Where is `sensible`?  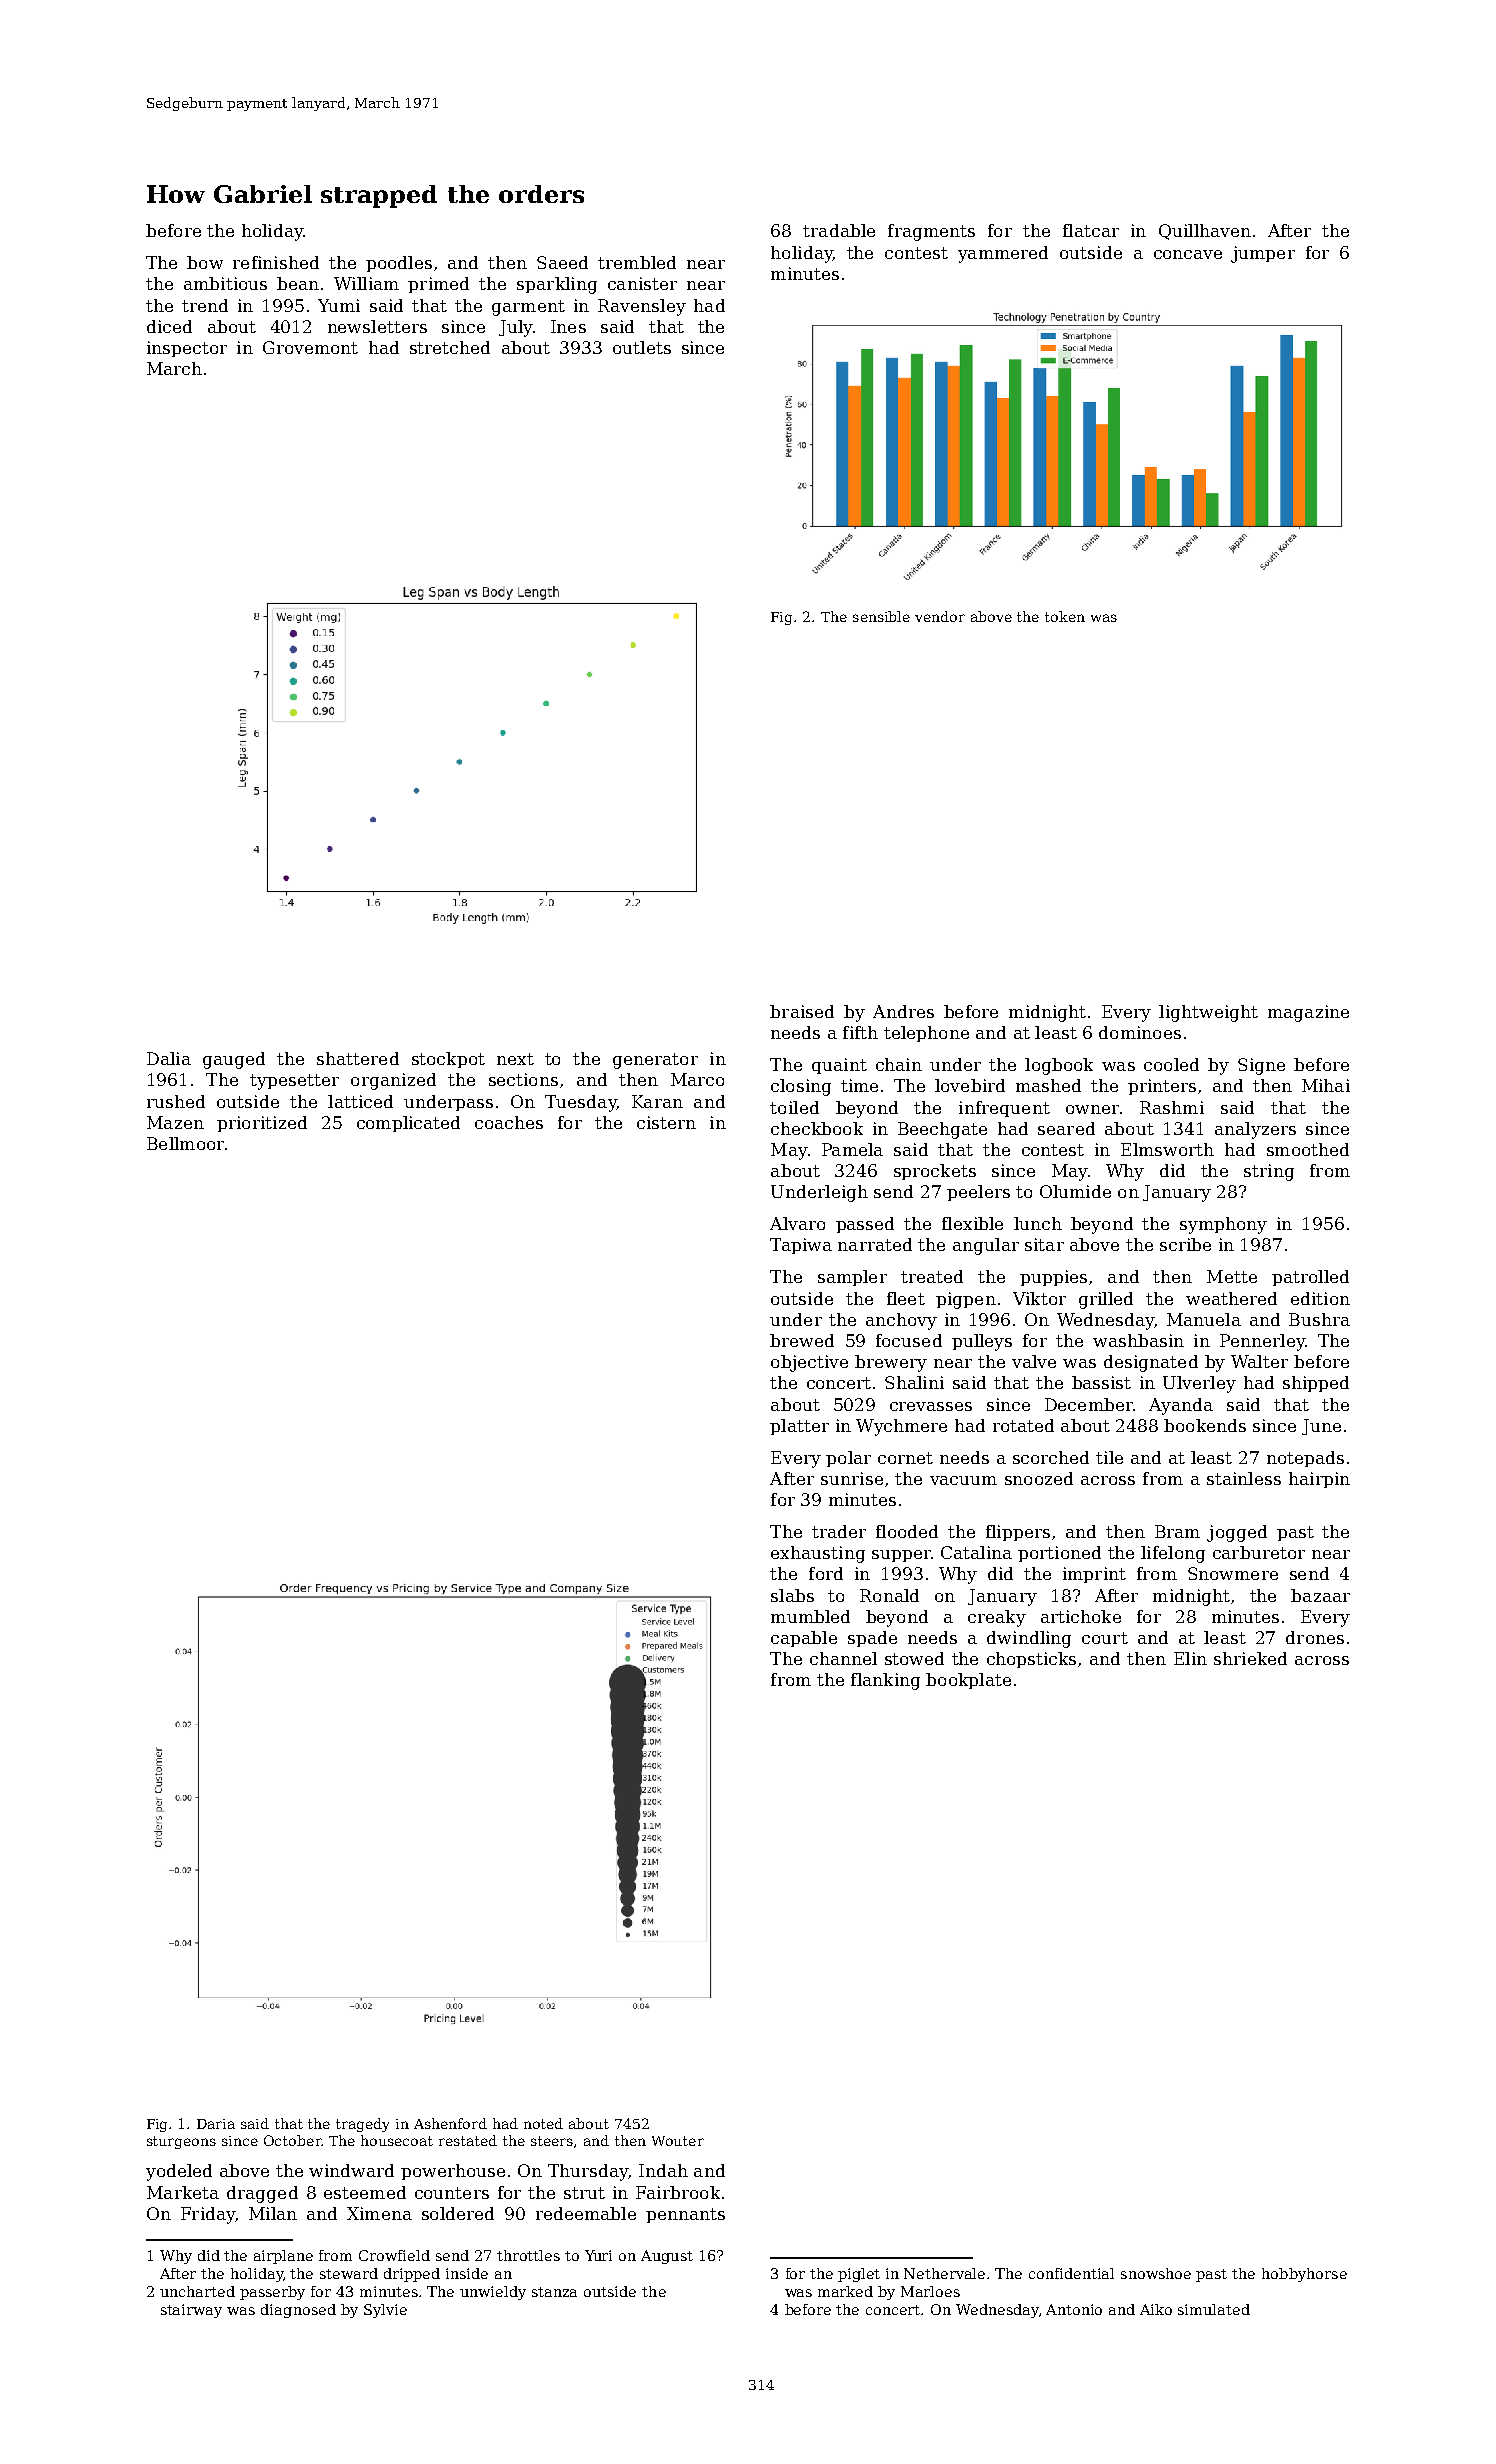
sensible is located at coordinates (881, 616).
